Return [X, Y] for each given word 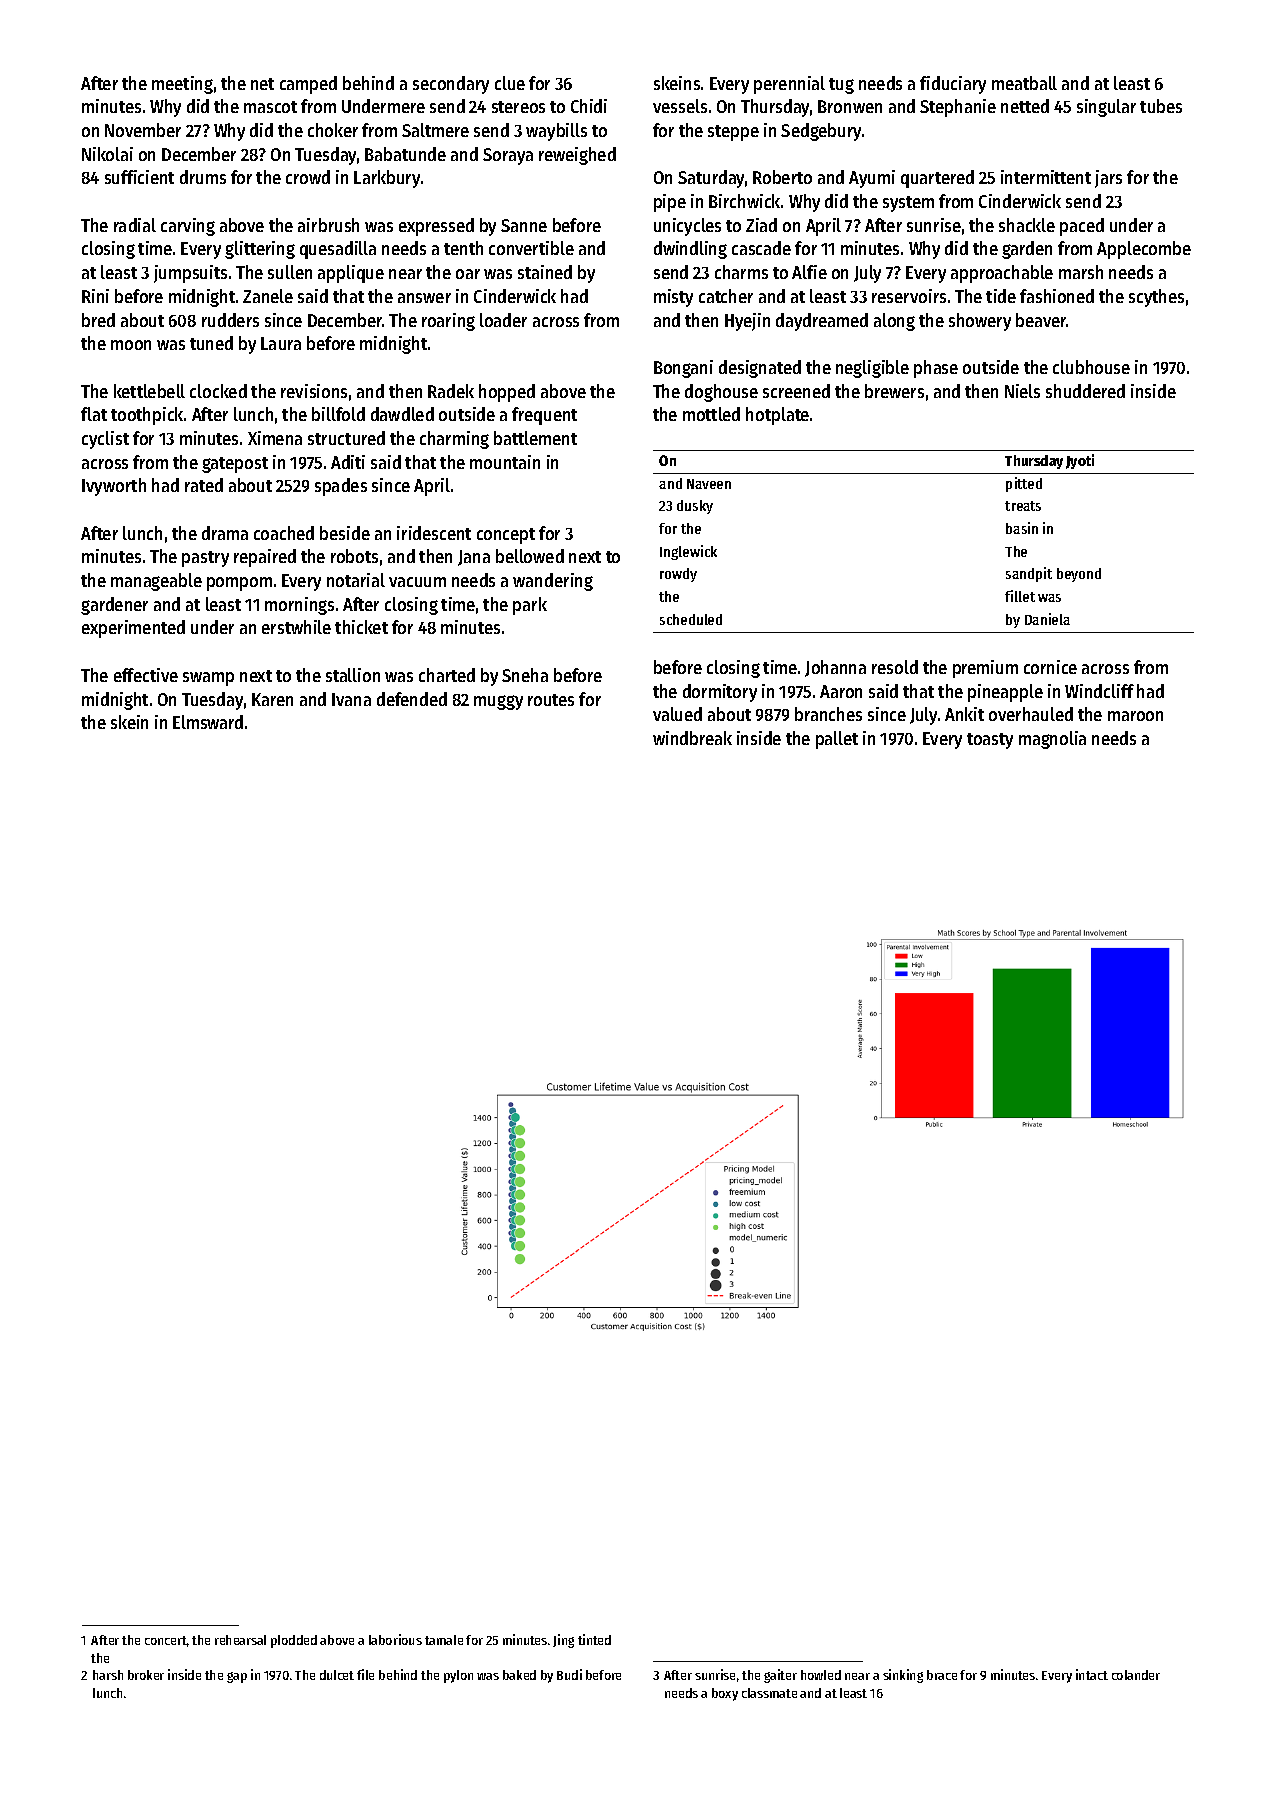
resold [895, 667]
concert [166, 1640]
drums [203, 177]
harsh [108, 1675]
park [530, 606]
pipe [670, 203]
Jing [563, 1641]
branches [828, 714]
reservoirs [909, 296]
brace [942, 1675]
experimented [133, 629]
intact [1092, 1674]
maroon [1135, 716]
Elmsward [208, 722]
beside [345, 533]
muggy [498, 702]
